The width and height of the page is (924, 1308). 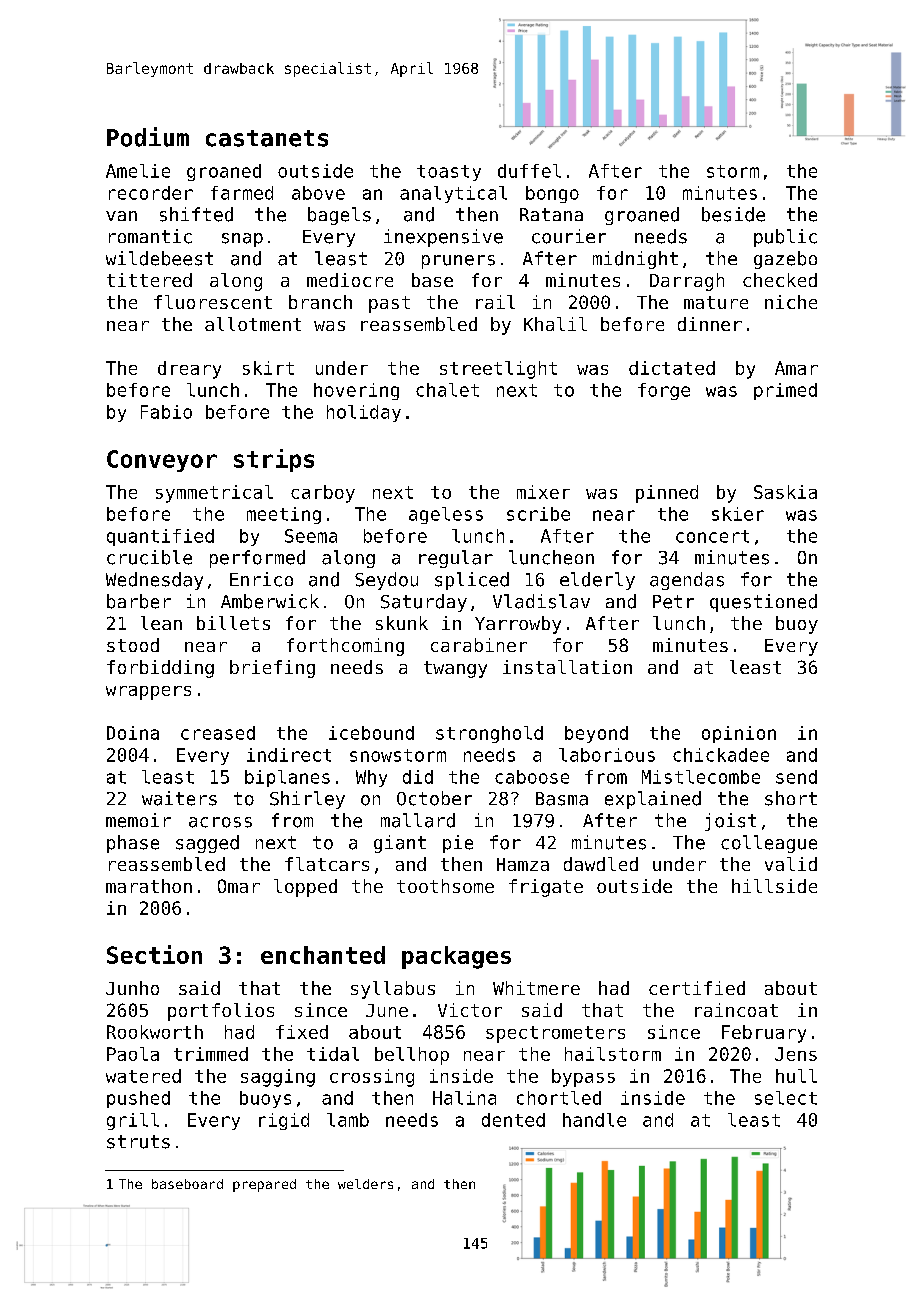 I want to click on beside, so click(x=733, y=214).
